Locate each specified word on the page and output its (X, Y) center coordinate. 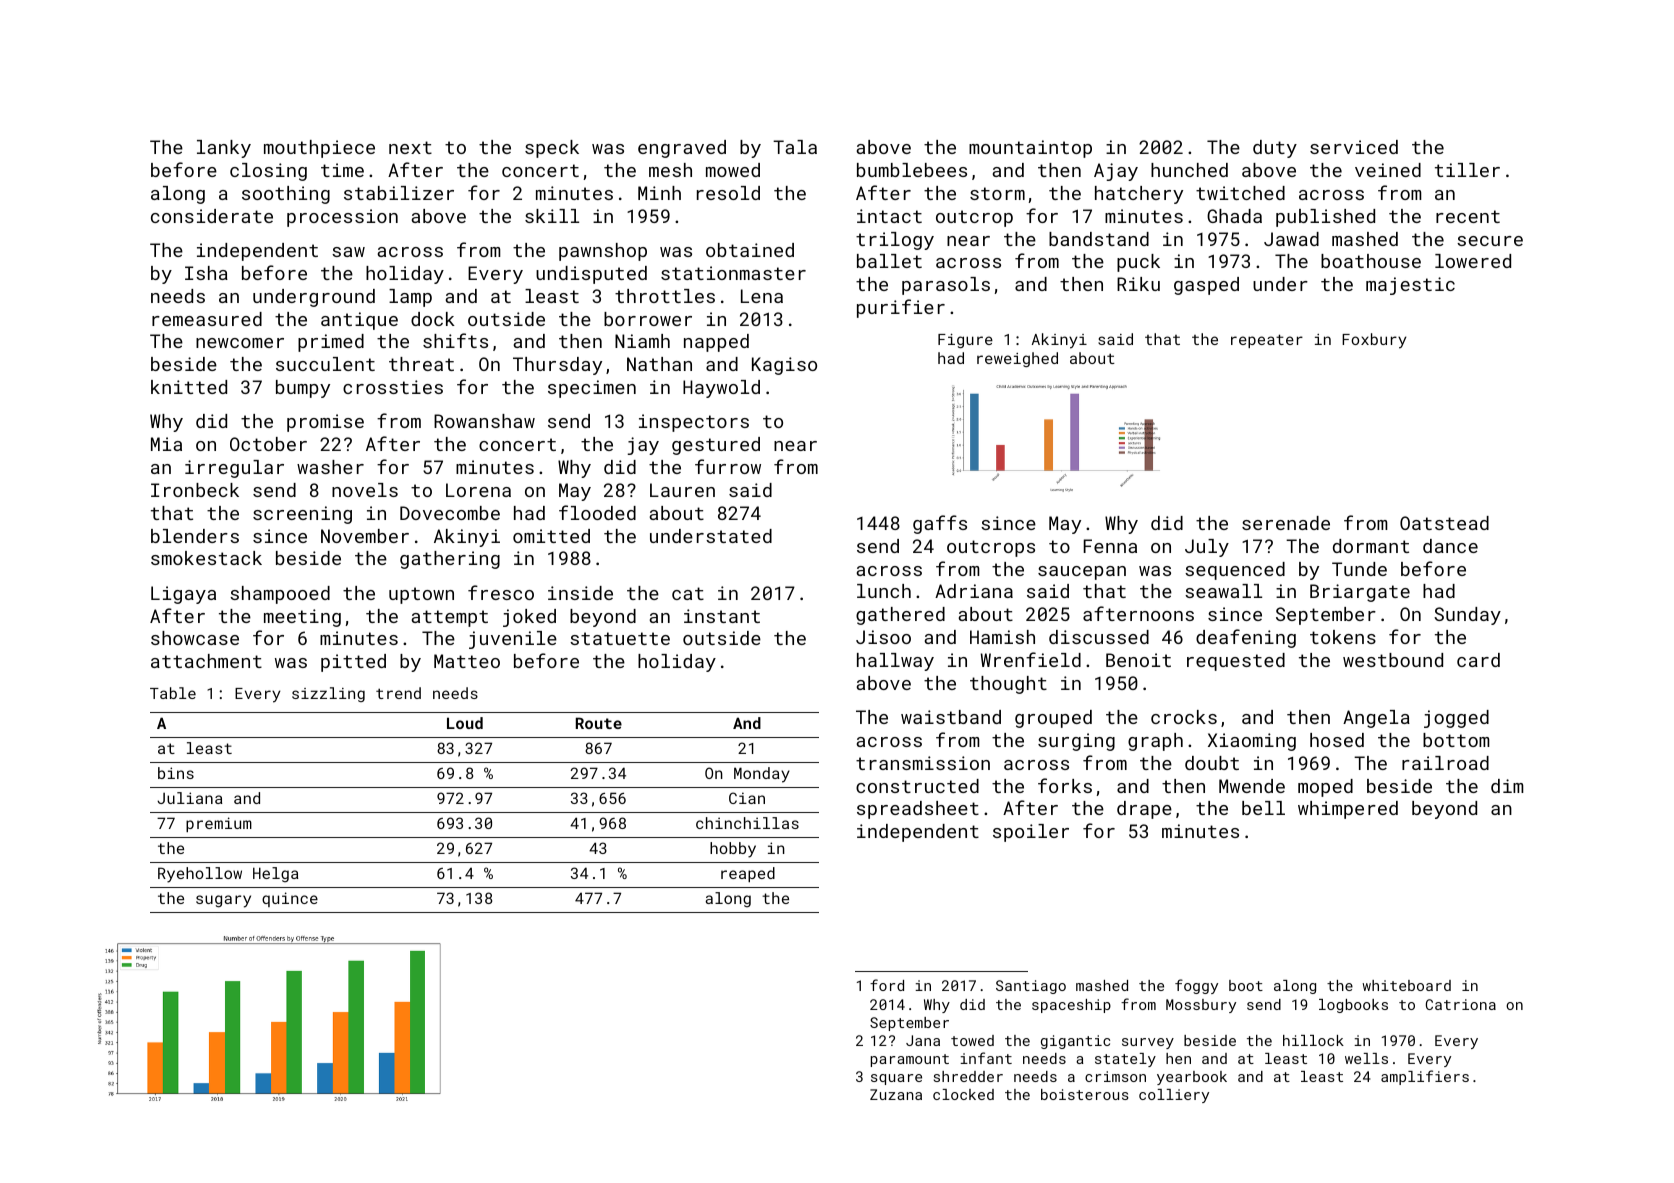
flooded (597, 512)
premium (219, 824)
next (410, 147)
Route (599, 723)
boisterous (1085, 1094)
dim (1507, 786)
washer (330, 467)
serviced (1354, 147)
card (1478, 660)
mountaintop (1030, 149)
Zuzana (896, 1094)
